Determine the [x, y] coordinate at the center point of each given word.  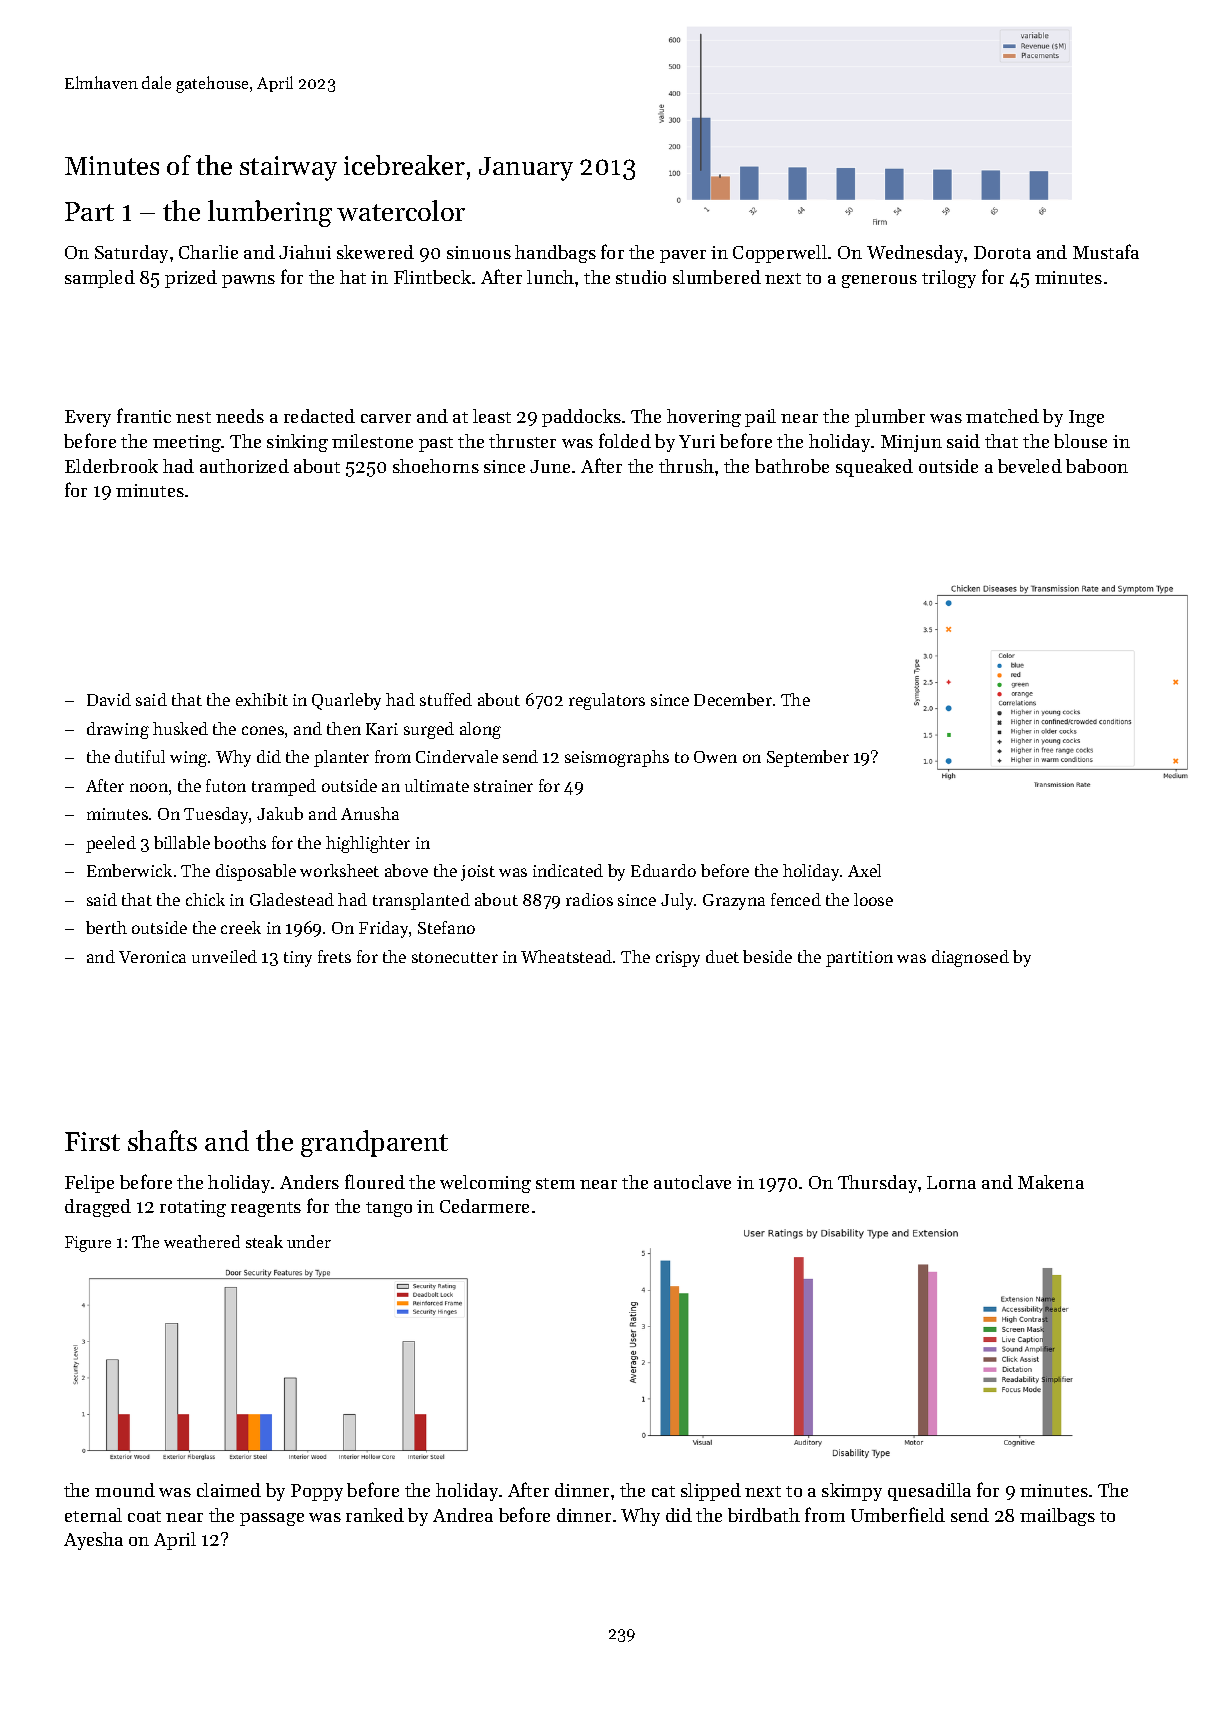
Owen [715, 757]
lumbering [270, 213]
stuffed [446, 699]
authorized [244, 466]
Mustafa [1106, 251]
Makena [1051, 1182]
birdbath [764, 1515]
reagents [266, 1209]
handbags [555, 254]
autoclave [692, 1182]
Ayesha [93, 1541]
